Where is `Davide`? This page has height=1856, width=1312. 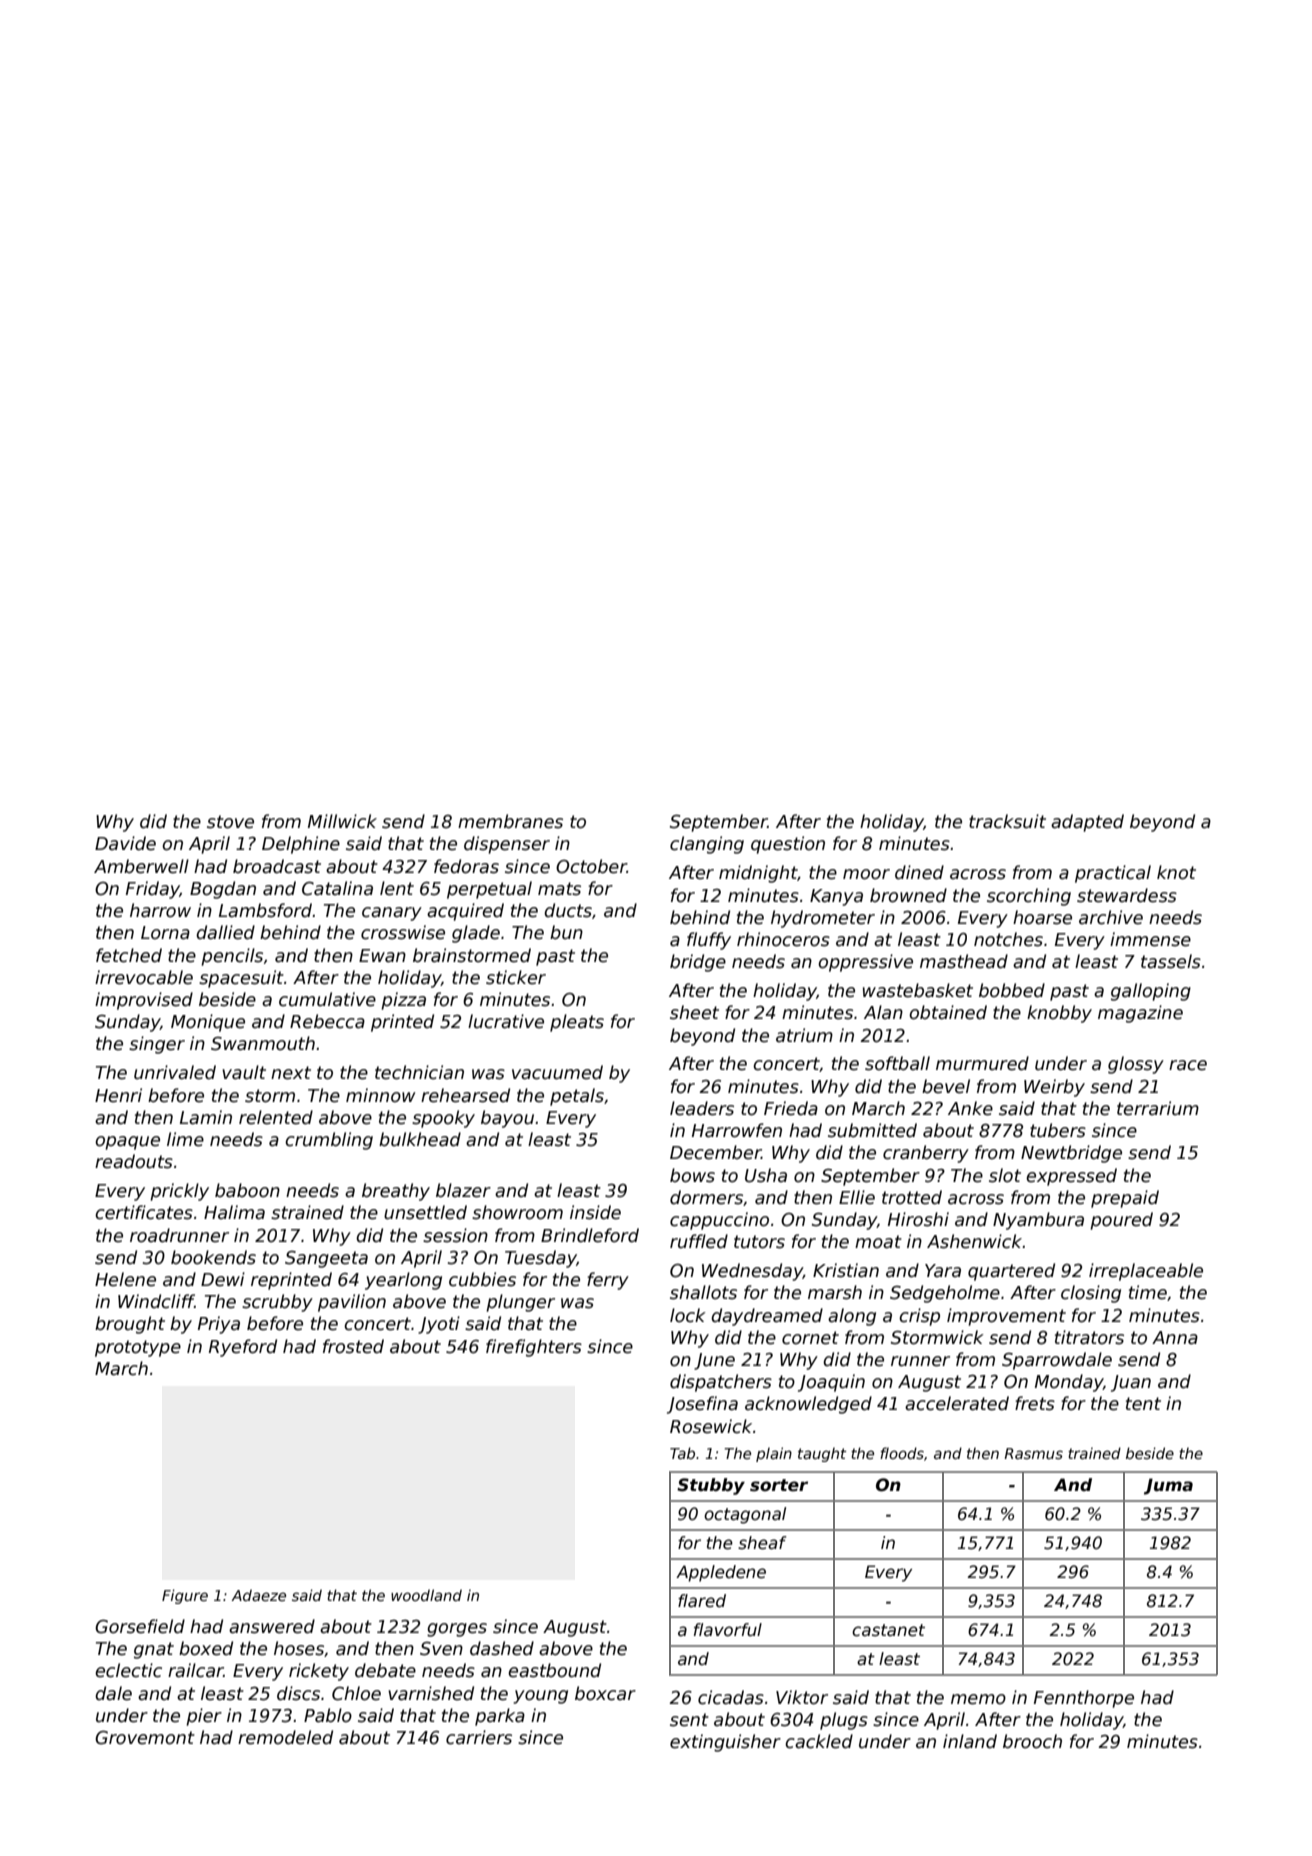 Davide is located at coordinates (125, 843).
